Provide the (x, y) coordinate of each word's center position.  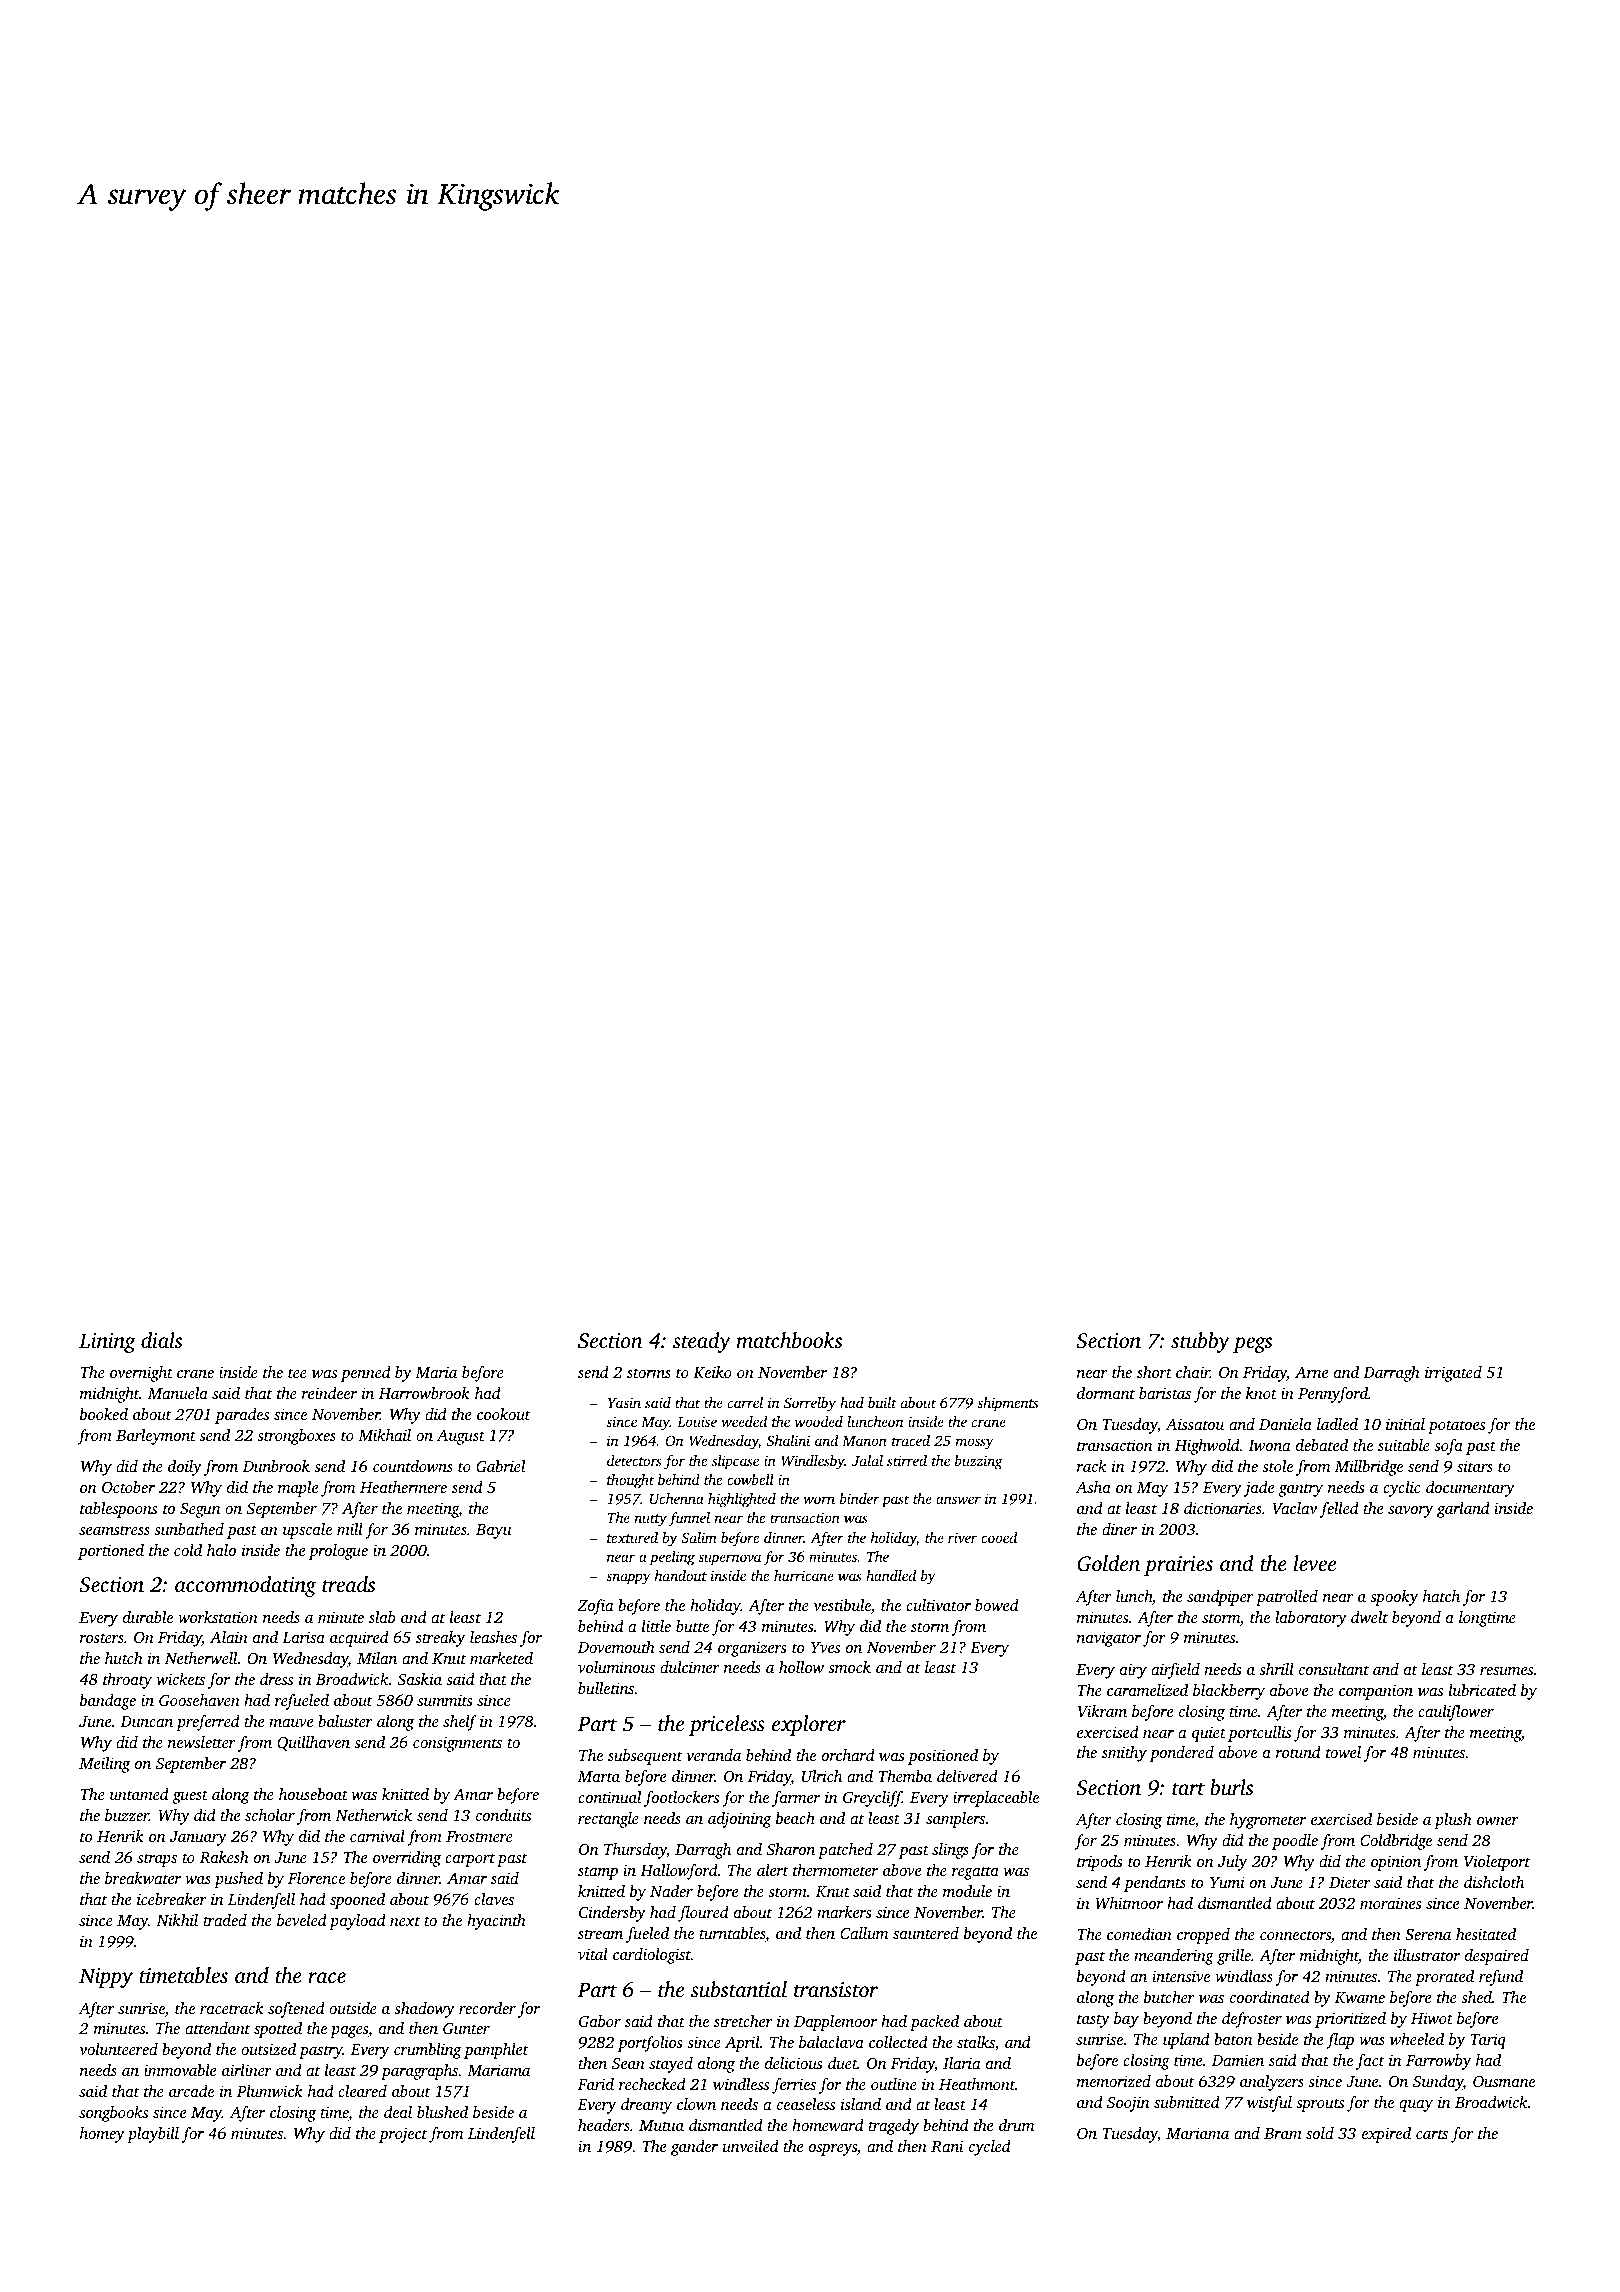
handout (681, 1575)
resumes (1506, 1671)
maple (298, 1489)
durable (148, 1617)
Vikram (1102, 1711)
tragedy (893, 2127)
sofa (1448, 1447)
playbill (153, 2135)
